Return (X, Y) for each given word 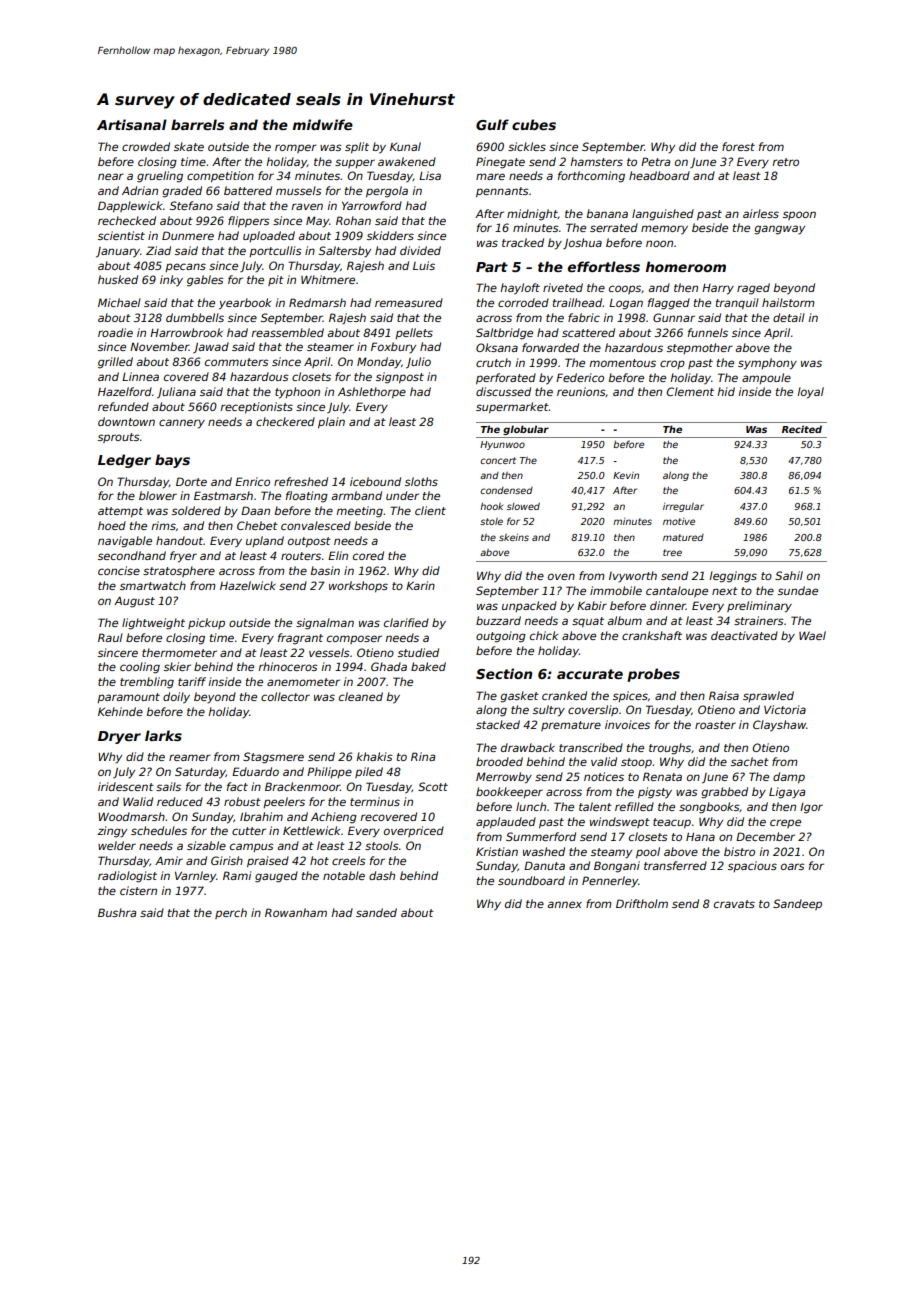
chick (544, 635)
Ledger (124, 461)
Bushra (117, 912)
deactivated (744, 635)
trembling (147, 683)
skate (189, 146)
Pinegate (500, 163)
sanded (376, 912)
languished (663, 215)
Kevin (626, 475)
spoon (799, 215)
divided (420, 250)
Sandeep (797, 904)
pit (276, 280)
